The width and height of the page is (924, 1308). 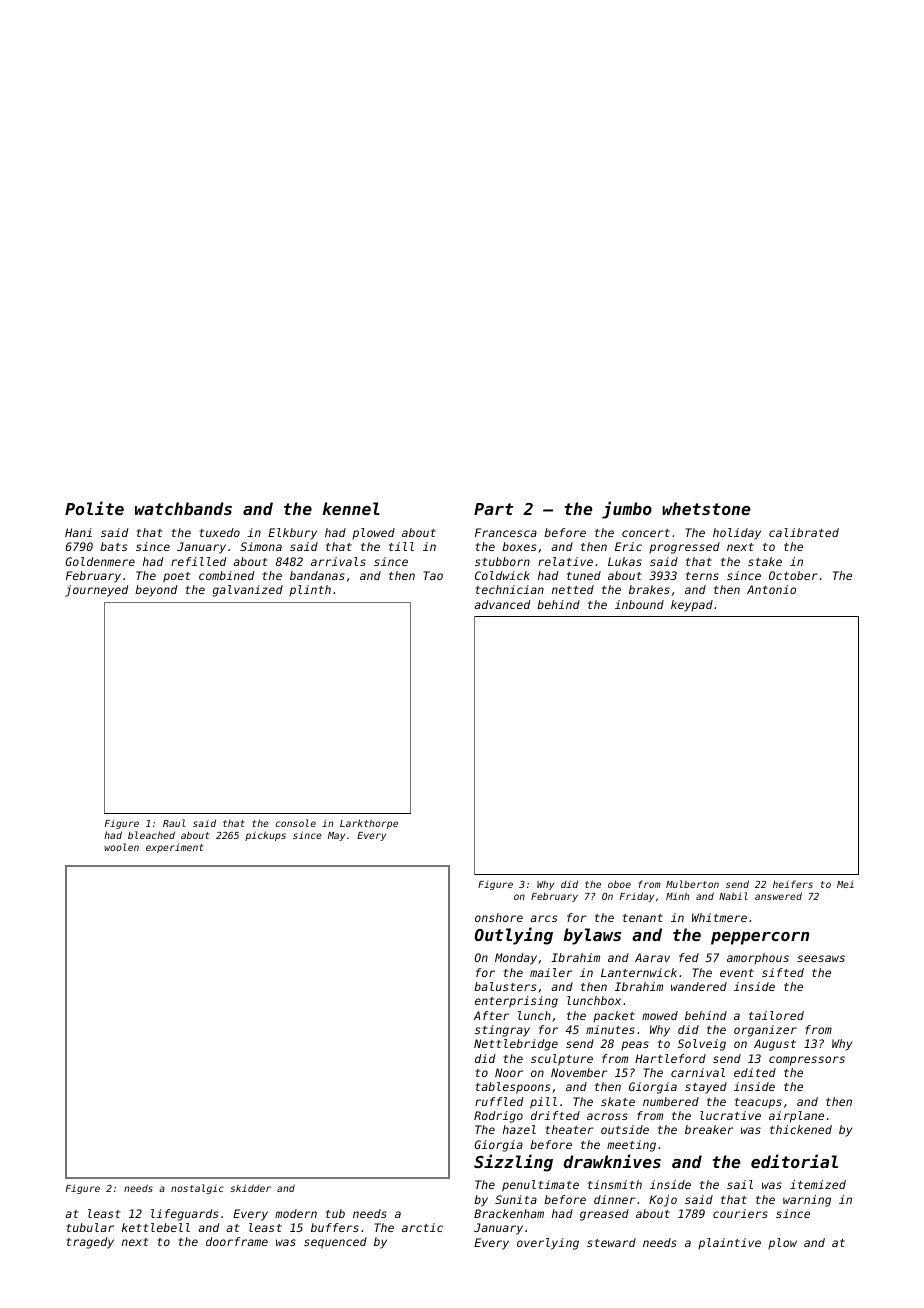 What do you see at coordinates (174, 848) in the page?
I see `experiment` at bounding box center [174, 848].
